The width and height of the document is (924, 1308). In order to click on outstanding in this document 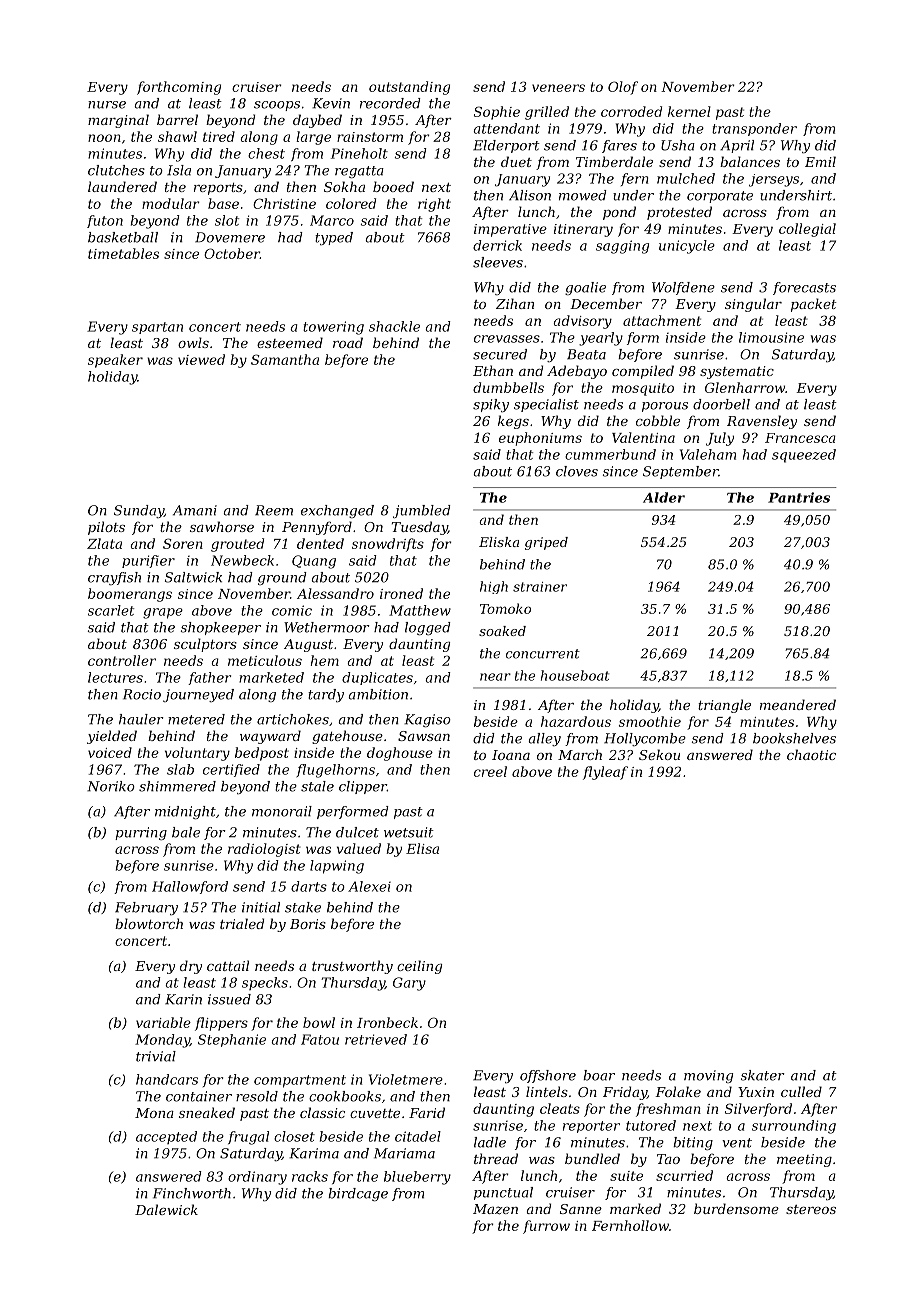, I will do `click(409, 88)`.
